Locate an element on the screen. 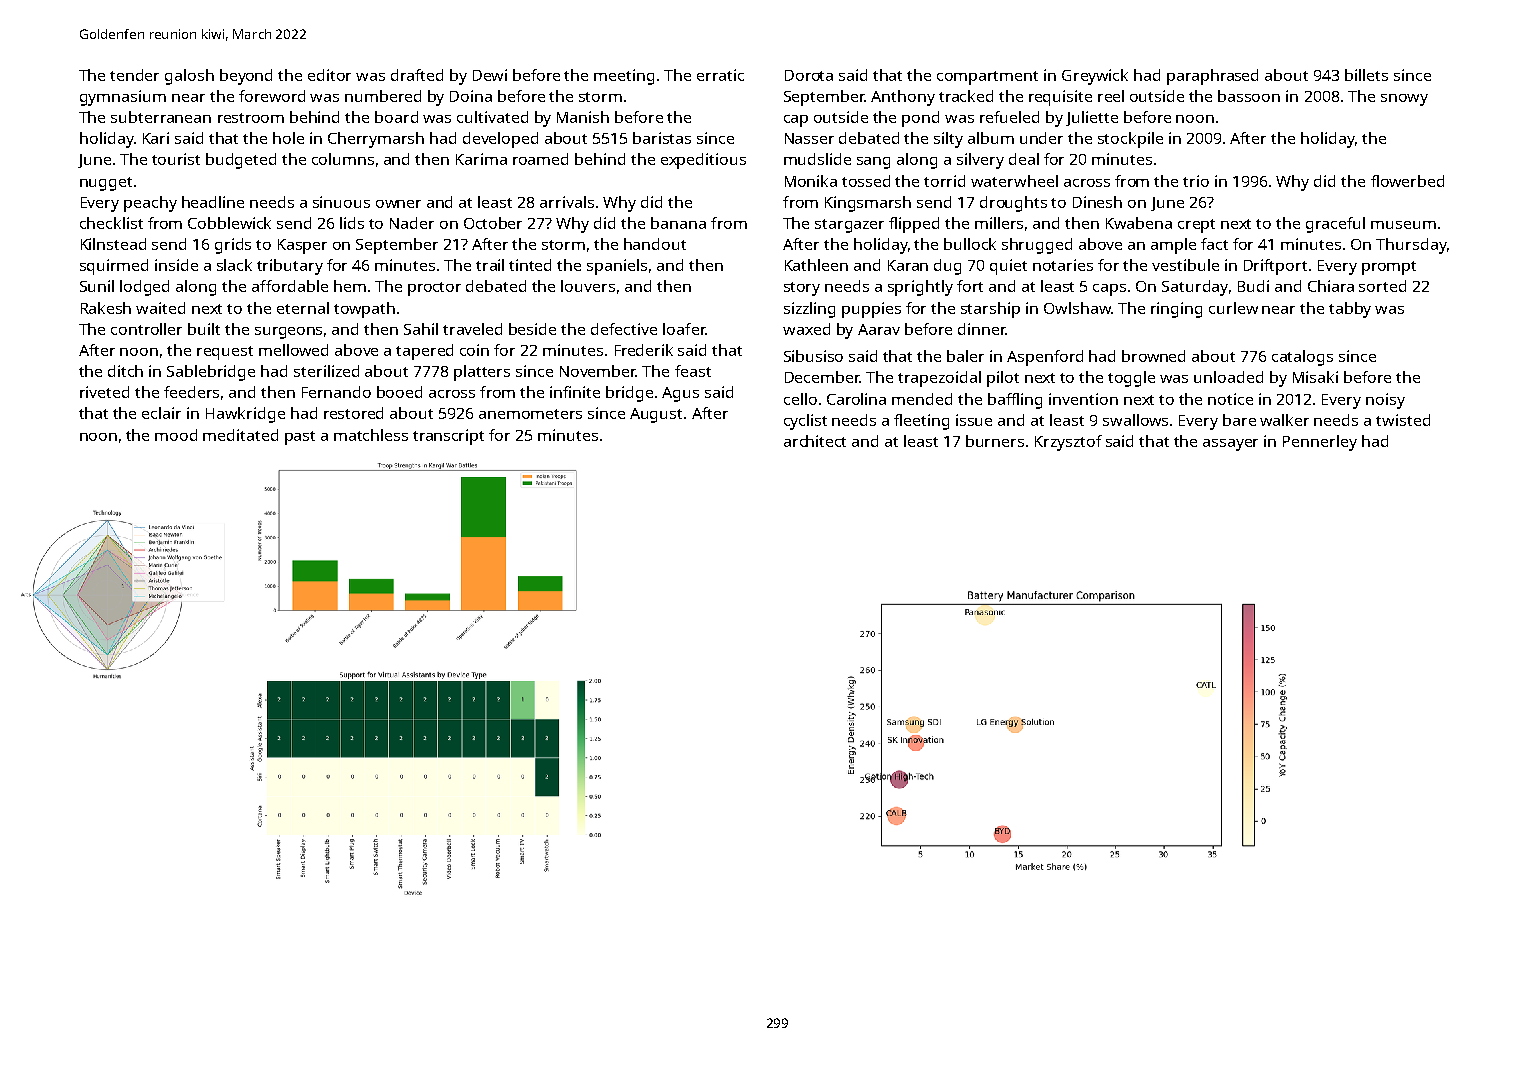  cyclist is located at coordinates (805, 422).
